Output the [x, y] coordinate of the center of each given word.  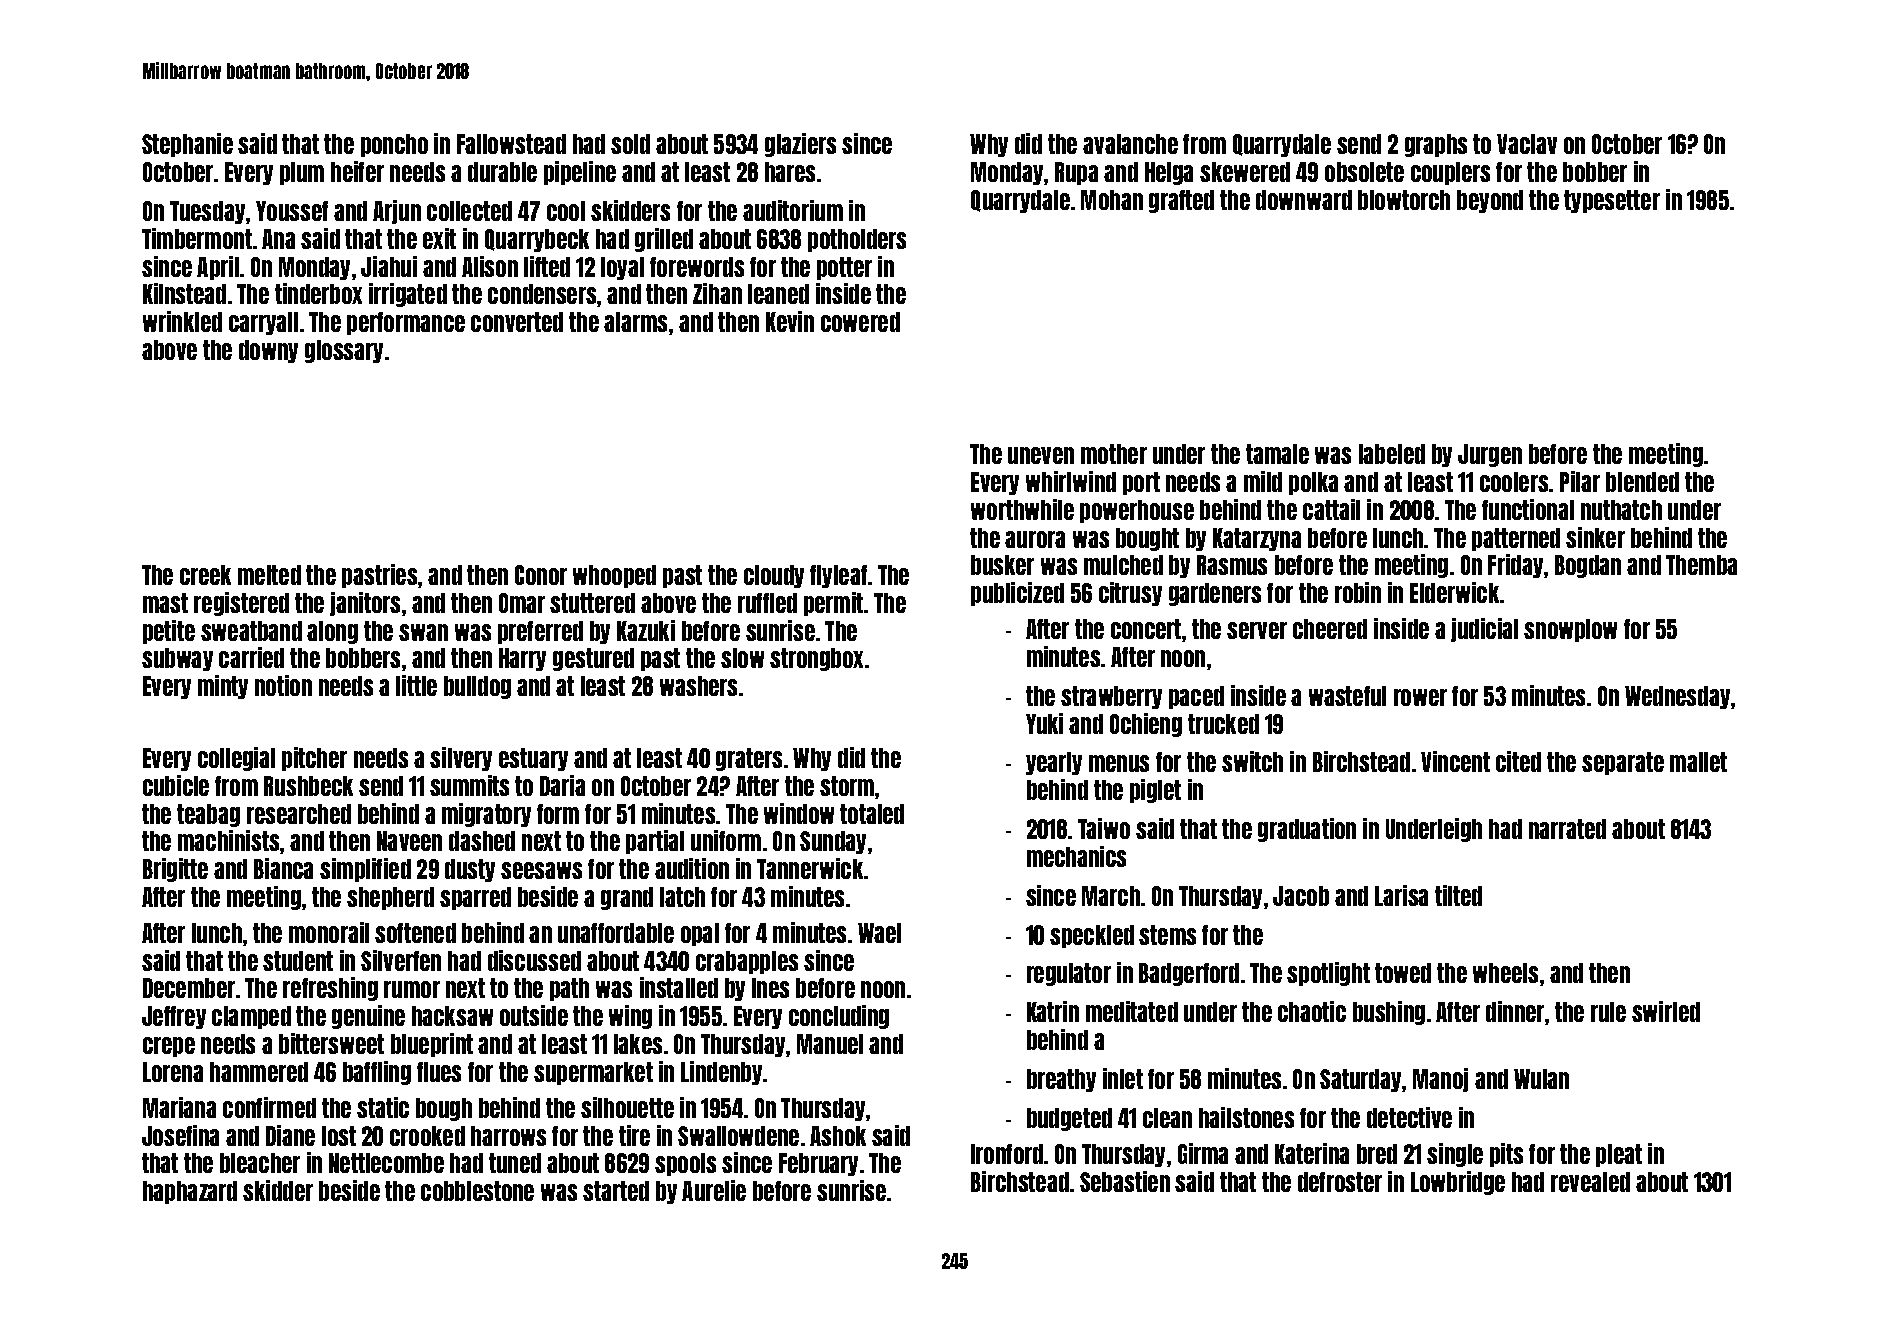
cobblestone [477, 1191]
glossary [344, 351]
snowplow [1570, 630]
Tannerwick [810, 868]
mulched [1123, 565]
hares [790, 172]
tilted [1458, 895]
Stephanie [187, 145]
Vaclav [1527, 144]
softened [415, 933]
